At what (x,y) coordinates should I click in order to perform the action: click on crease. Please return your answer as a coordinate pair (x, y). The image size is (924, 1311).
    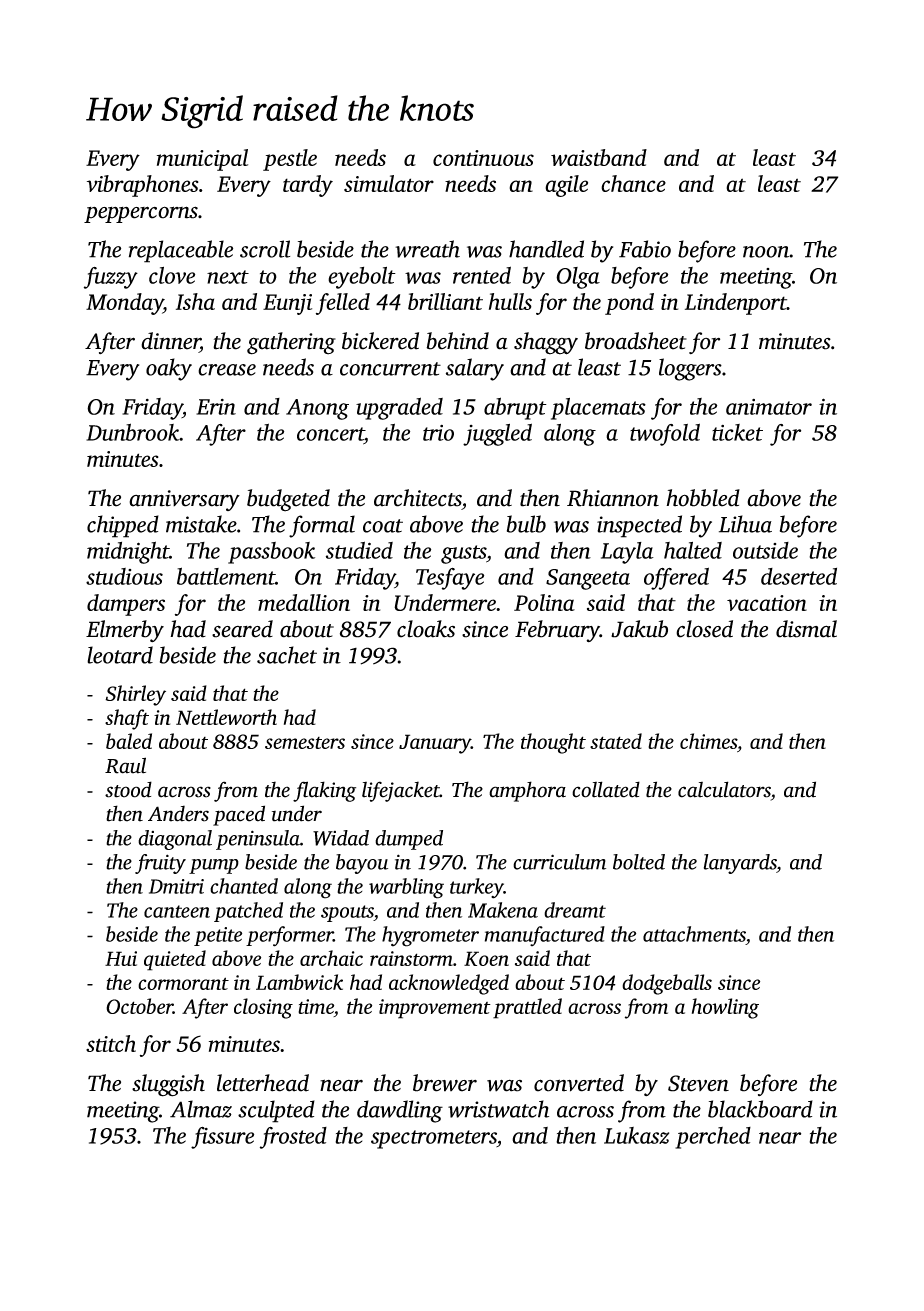
    Looking at the image, I should click on (227, 370).
